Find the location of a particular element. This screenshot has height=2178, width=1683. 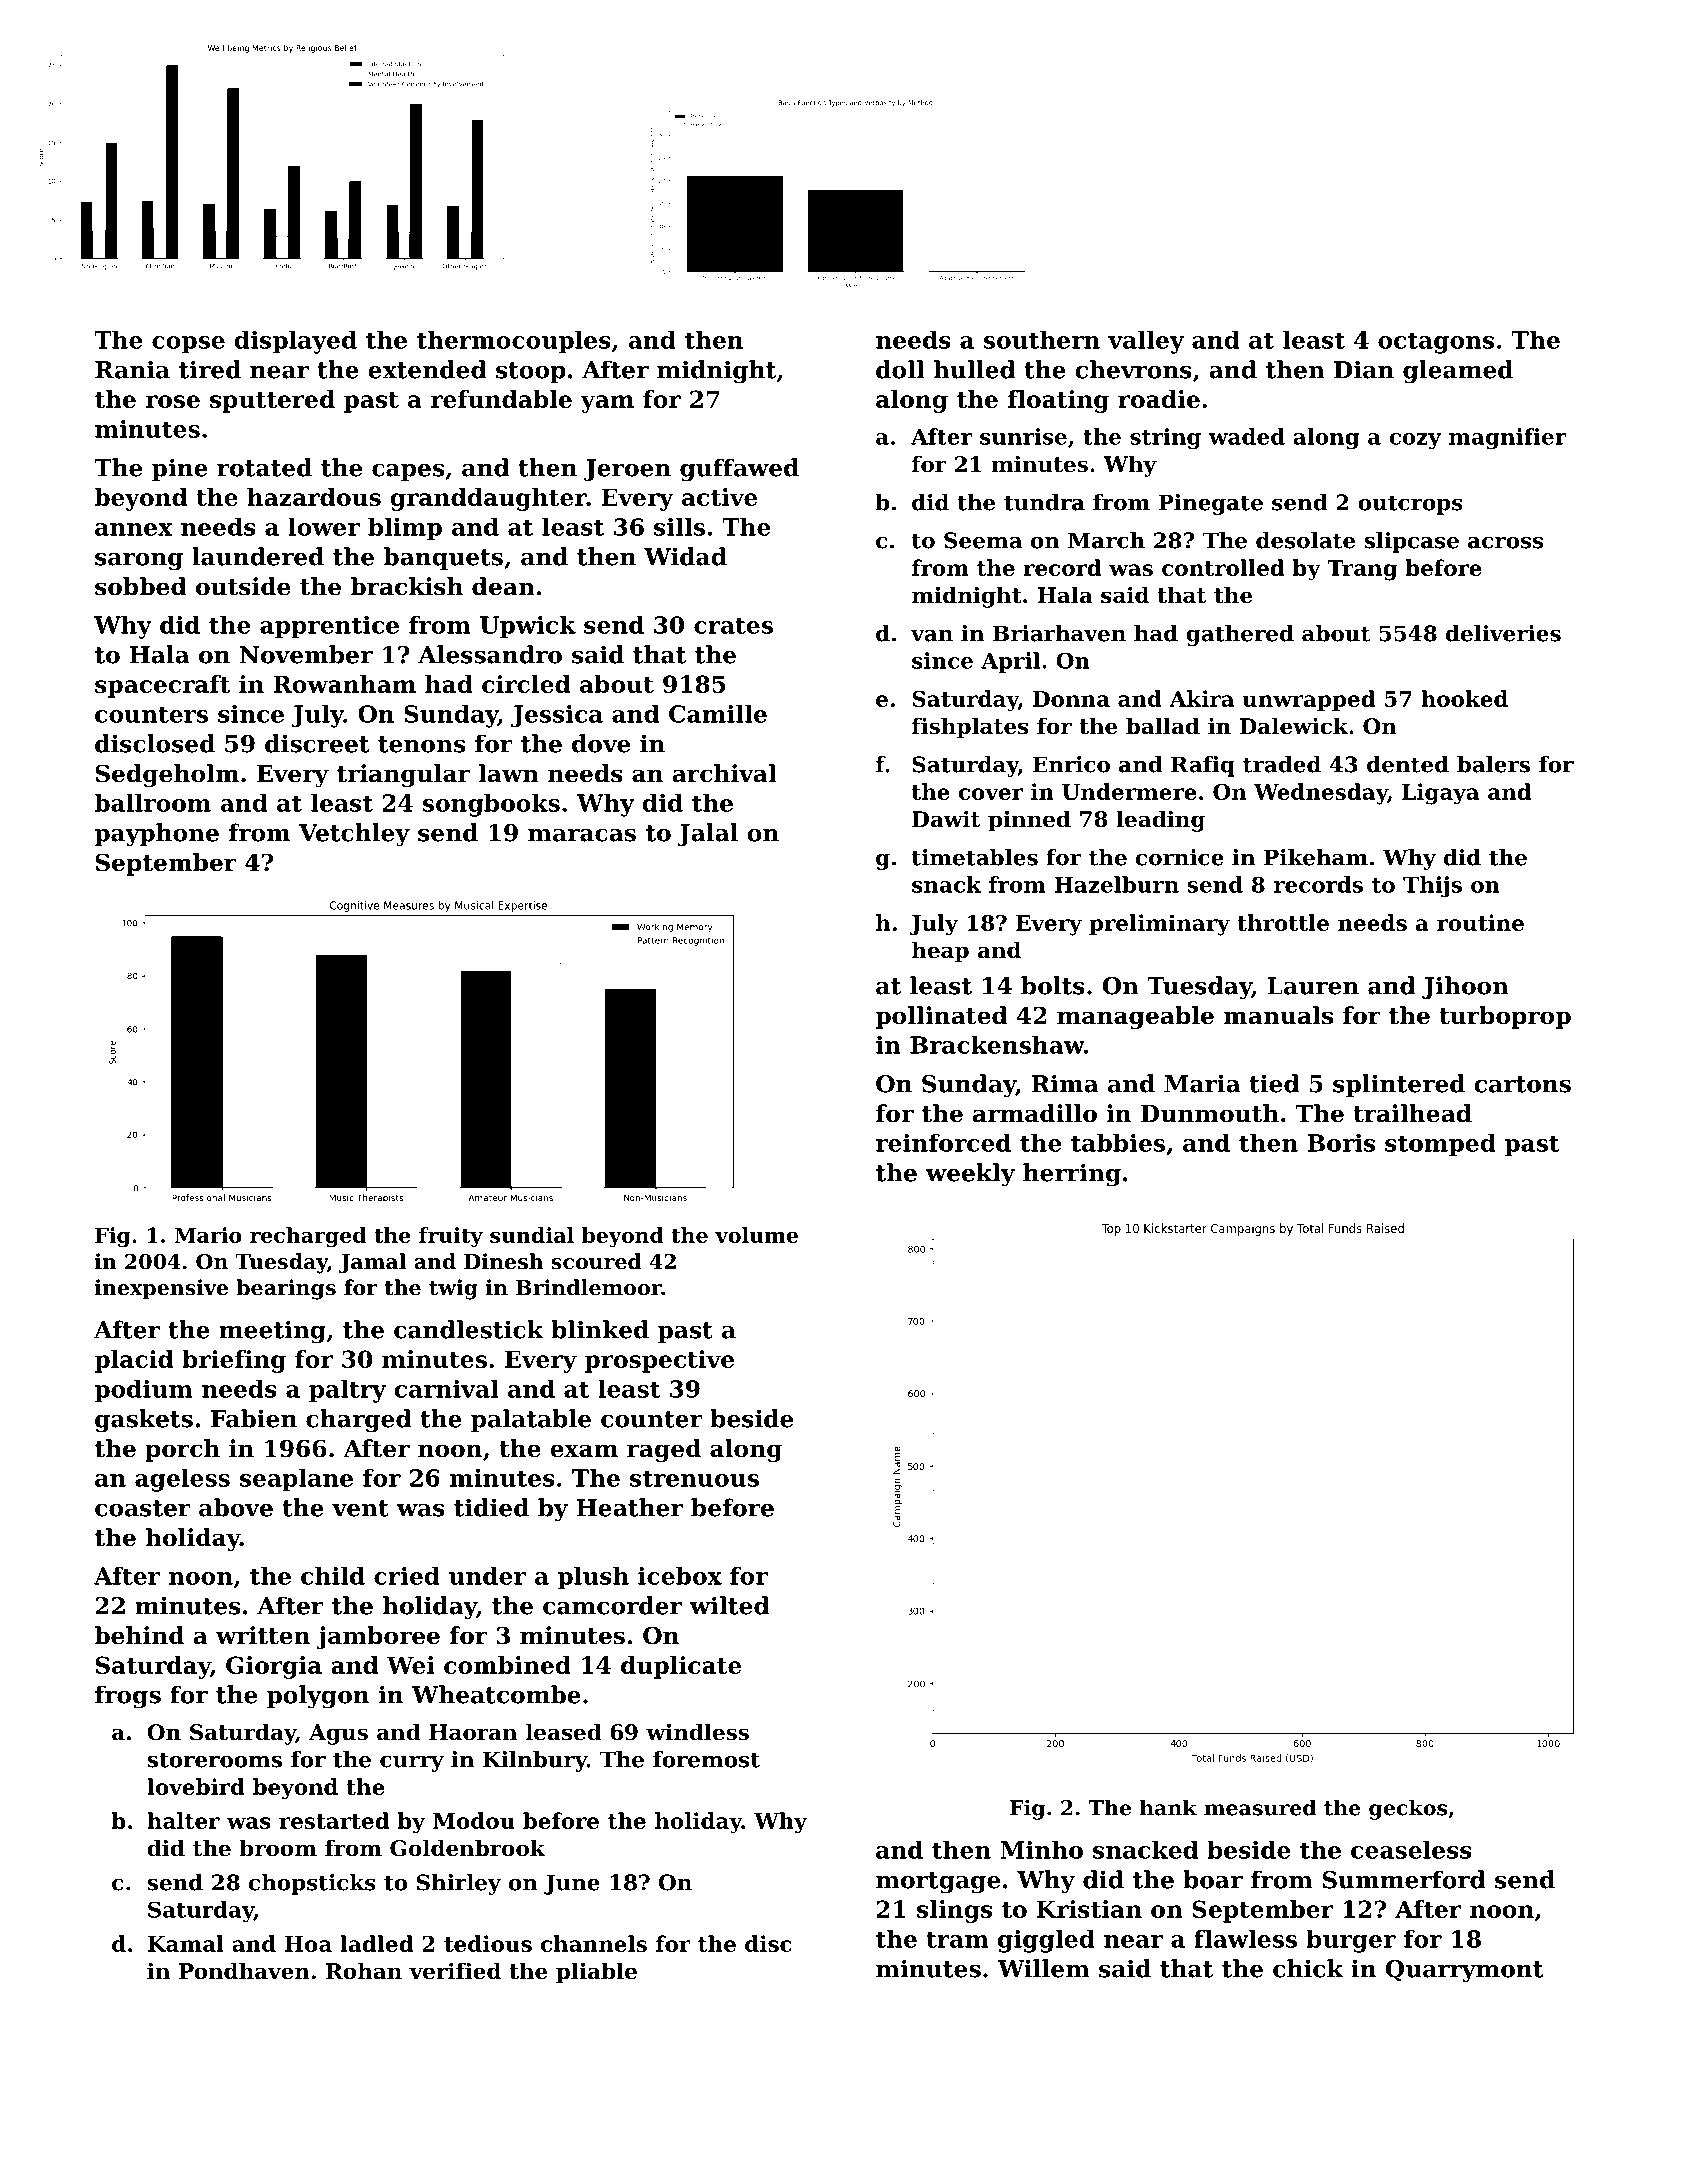

pliable is located at coordinates (596, 1973).
